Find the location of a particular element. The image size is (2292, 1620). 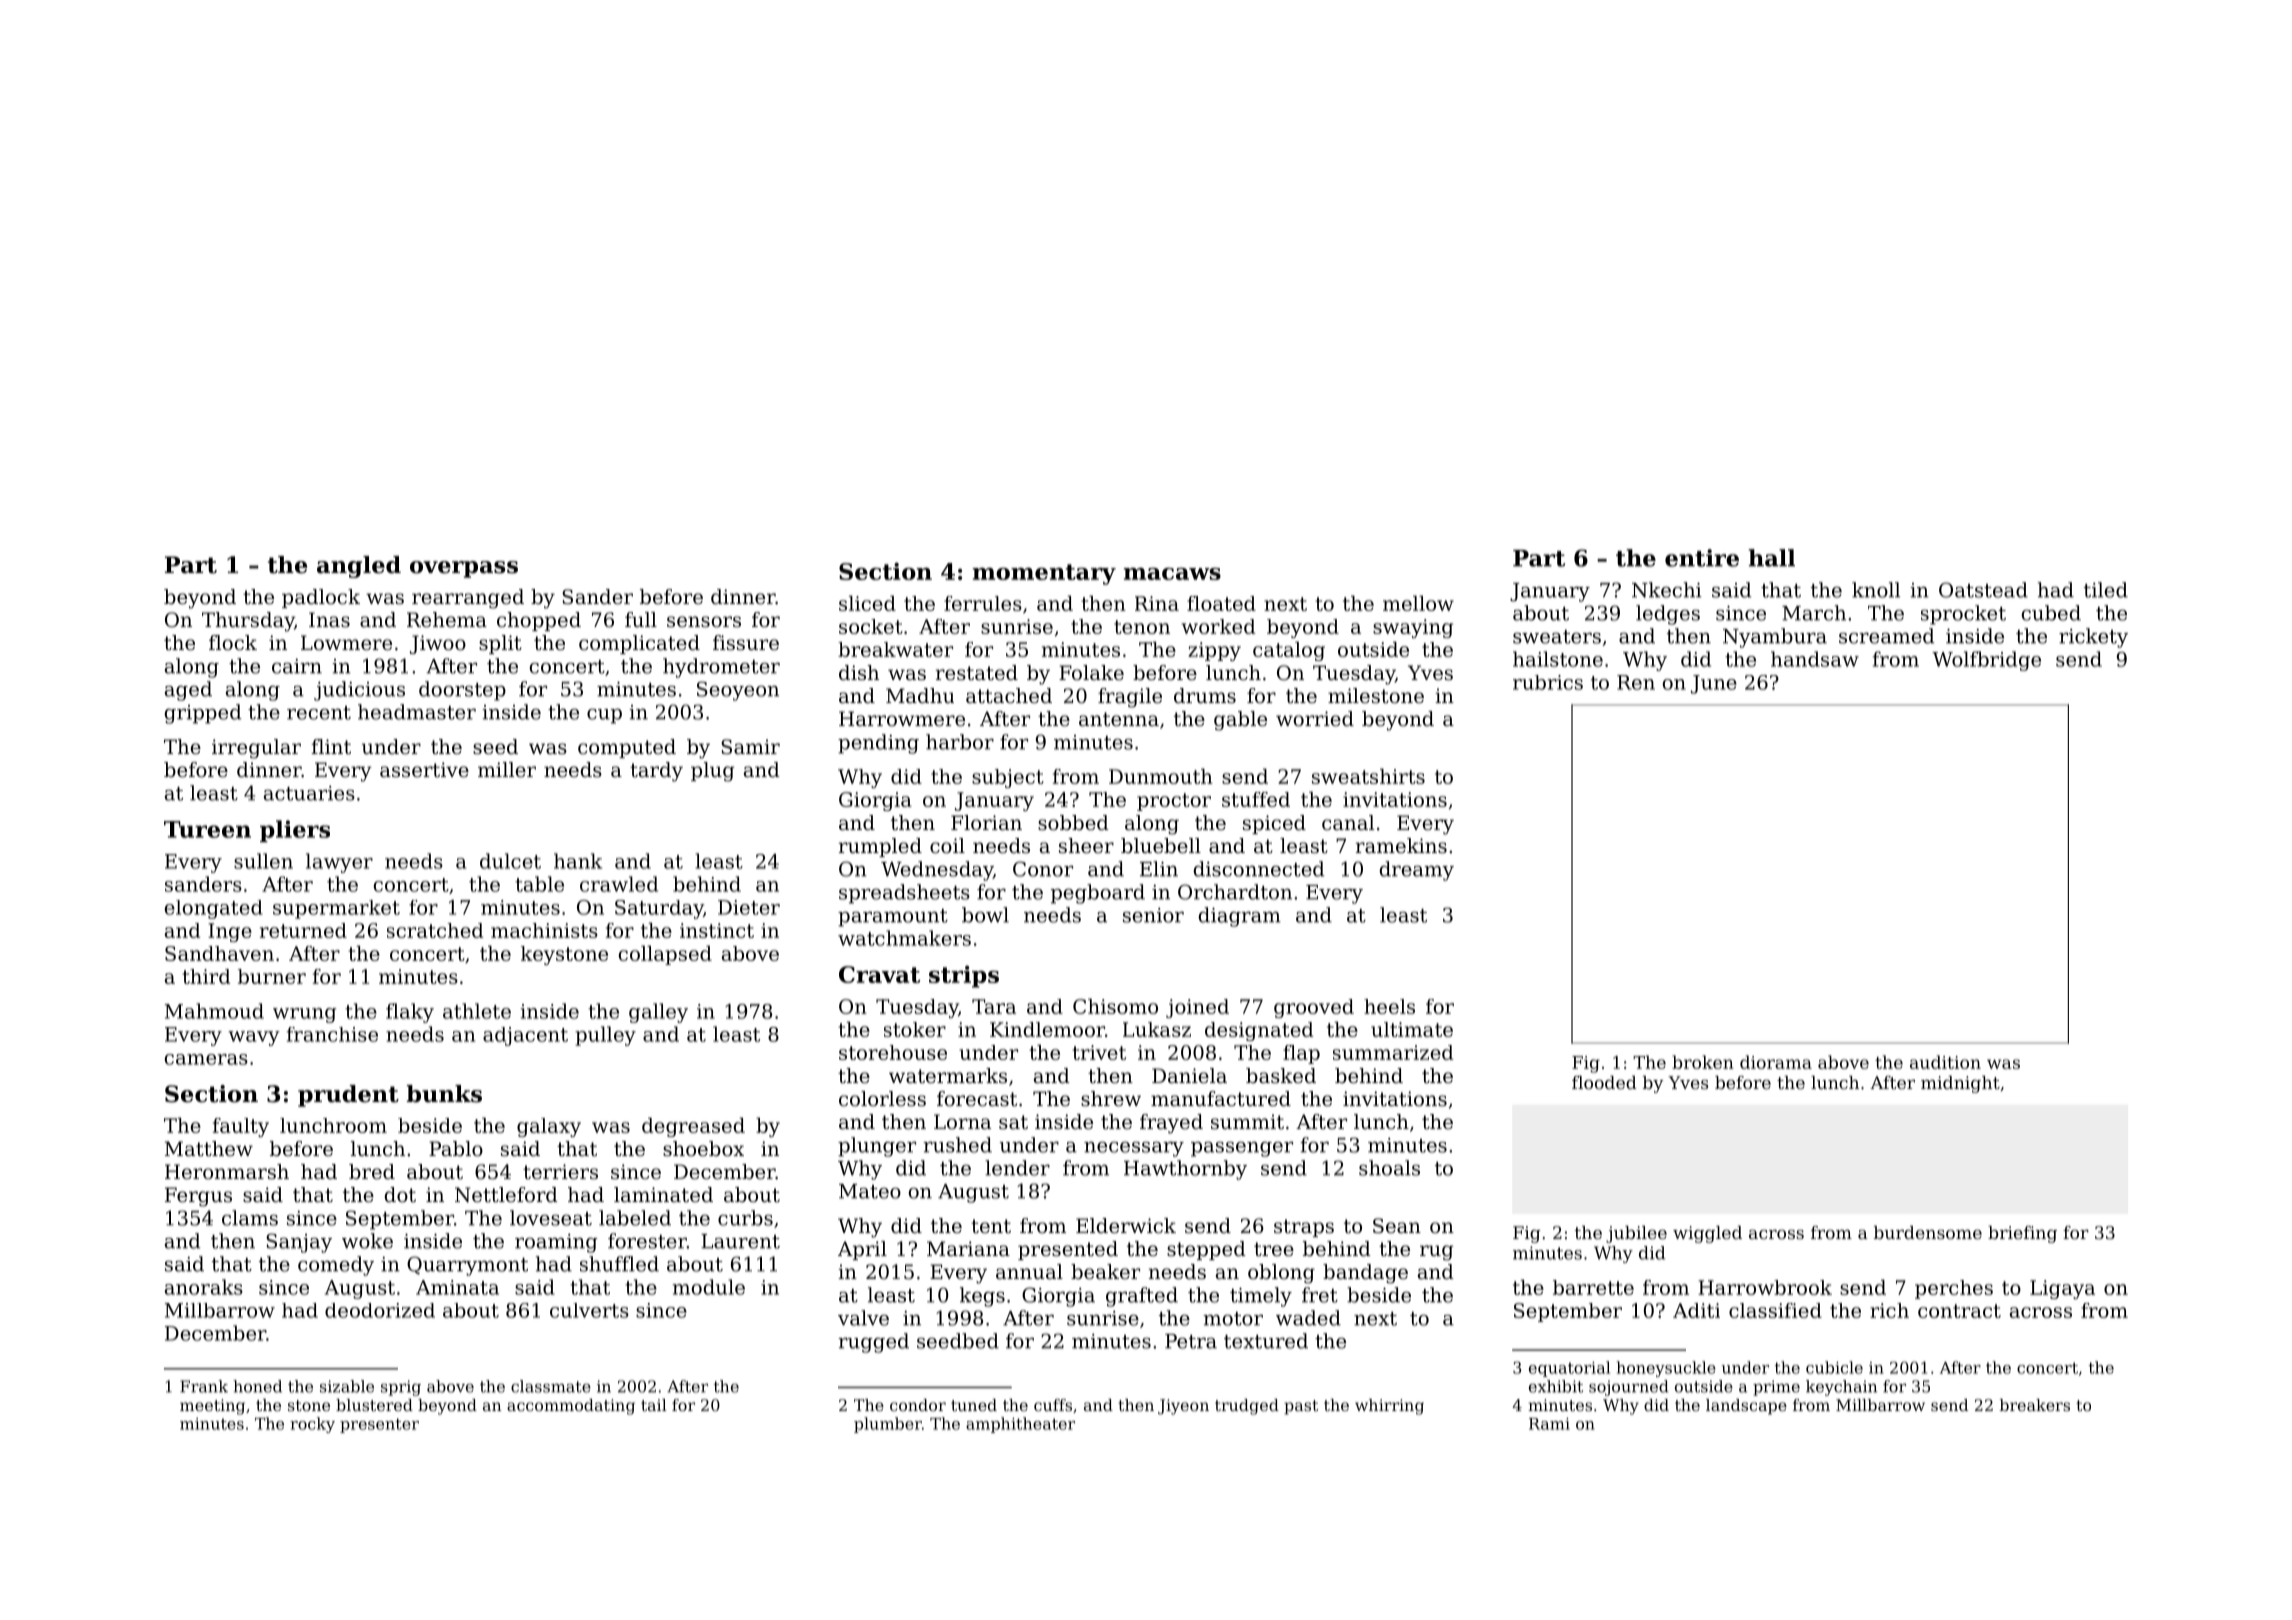

exhibit is located at coordinates (1556, 1386).
